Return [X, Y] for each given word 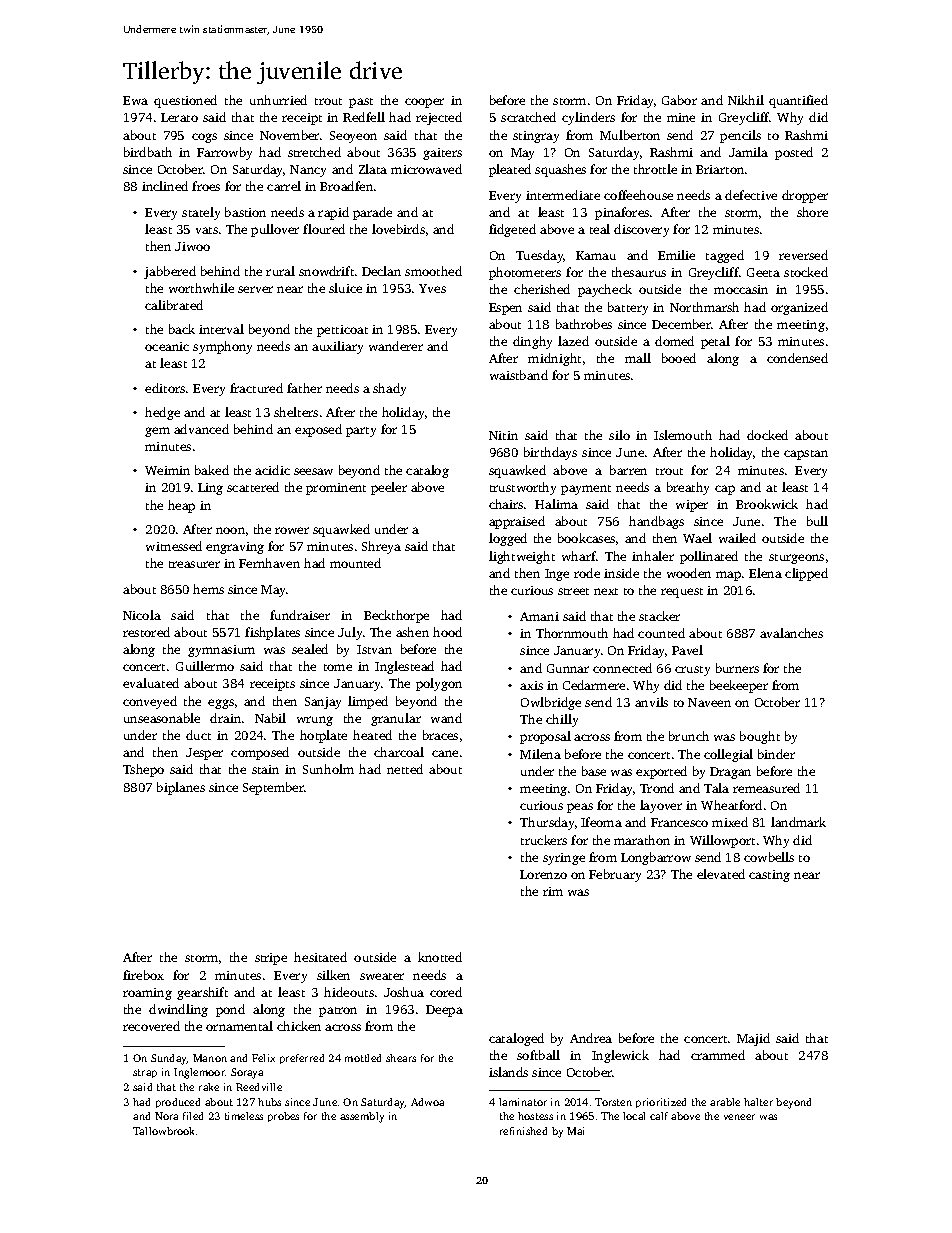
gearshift [202, 993]
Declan [381, 271]
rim [553, 891]
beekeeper [739, 686]
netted [405, 769]
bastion [245, 212]
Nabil [270, 718]
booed [679, 358]
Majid [753, 1039]
